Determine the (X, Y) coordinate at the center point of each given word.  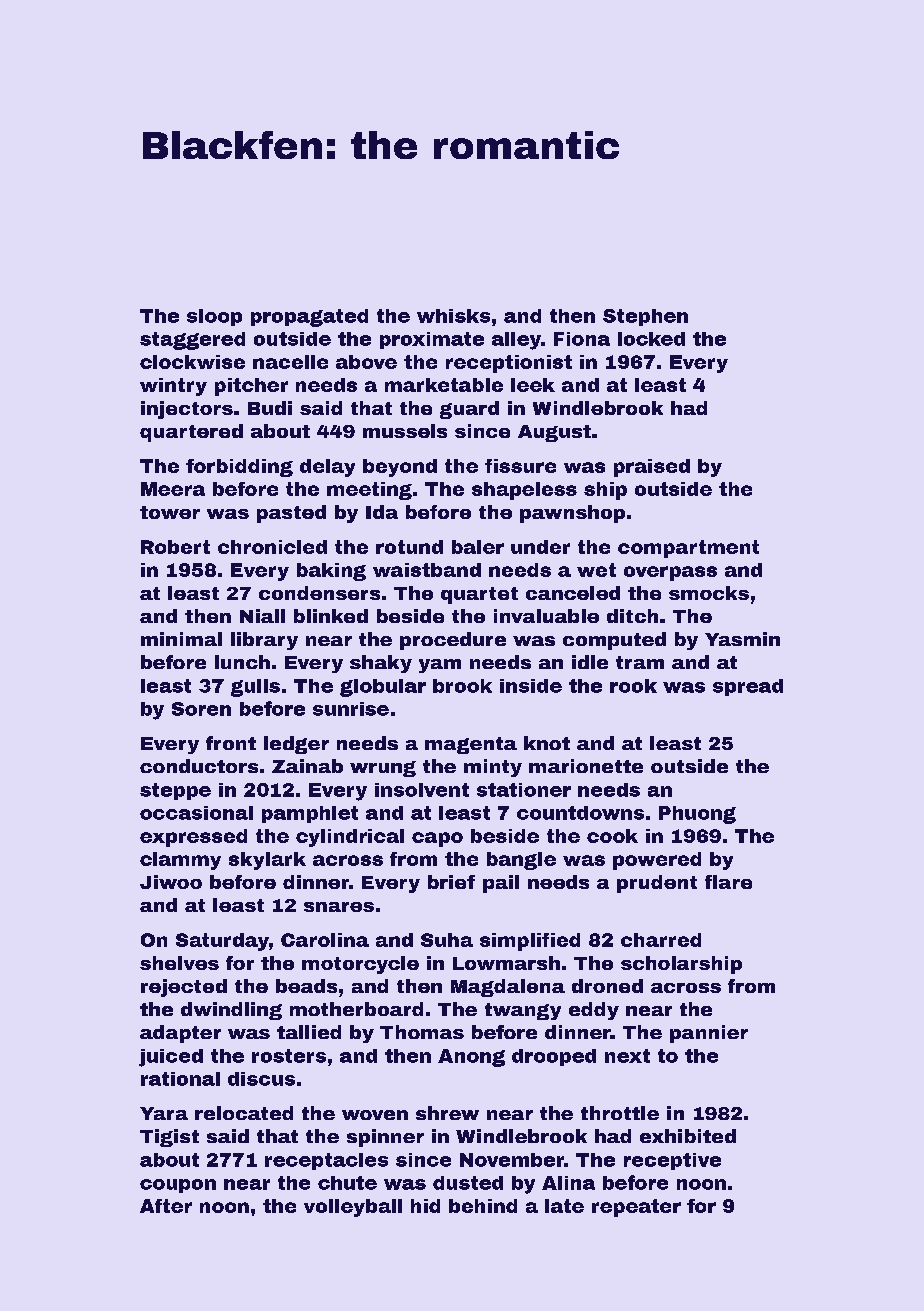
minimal (181, 639)
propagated (309, 318)
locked (651, 339)
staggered (192, 341)
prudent (657, 884)
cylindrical (350, 838)
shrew (447, 1113)
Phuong (697, 815)
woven (375, 1115)
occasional (196, 813)
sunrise (351, 709)
